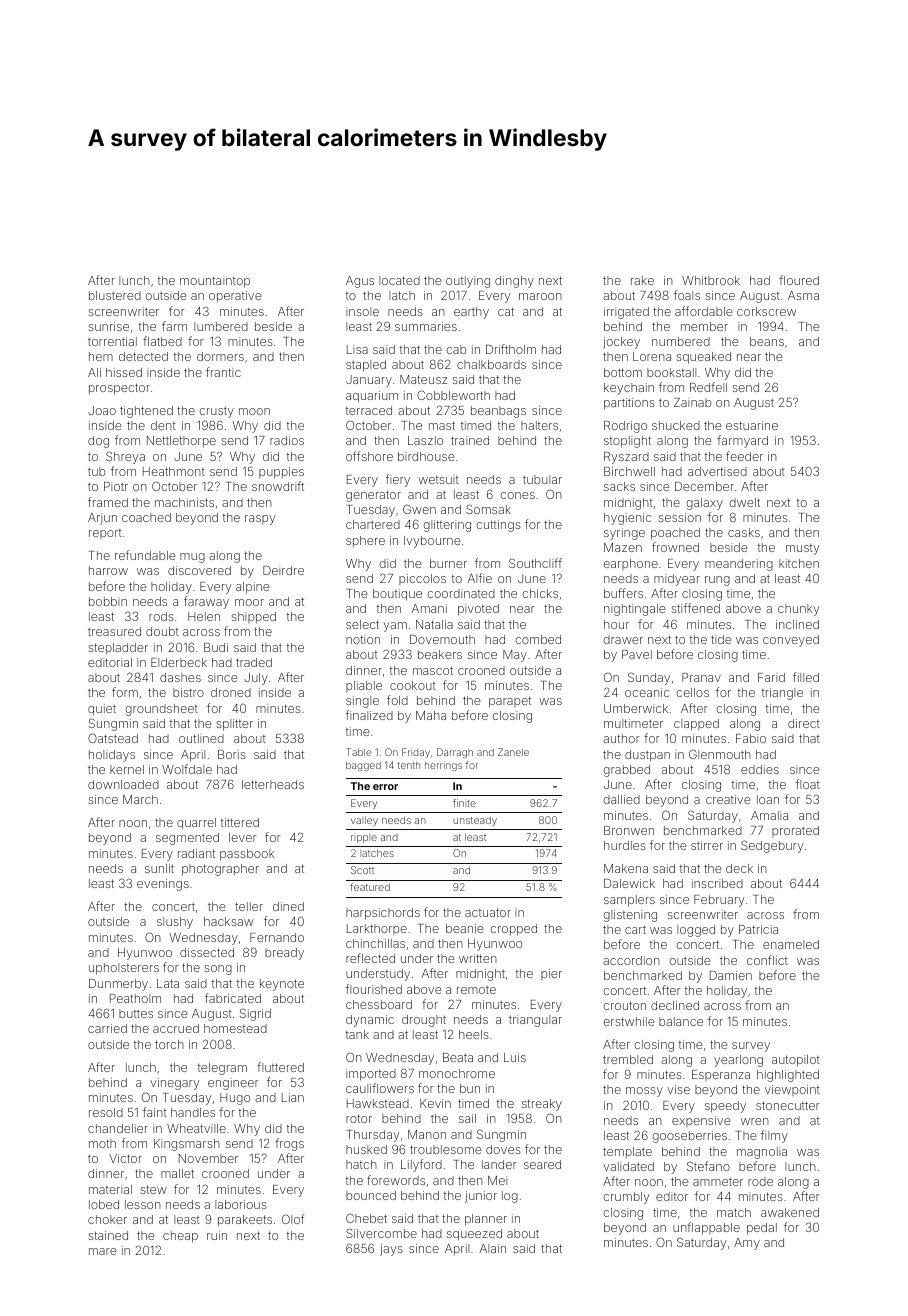 This screenshot has height=1316, width=908. Describe the element at coordinates (687, 295) in the screenshot. I see `foals` at that location.
